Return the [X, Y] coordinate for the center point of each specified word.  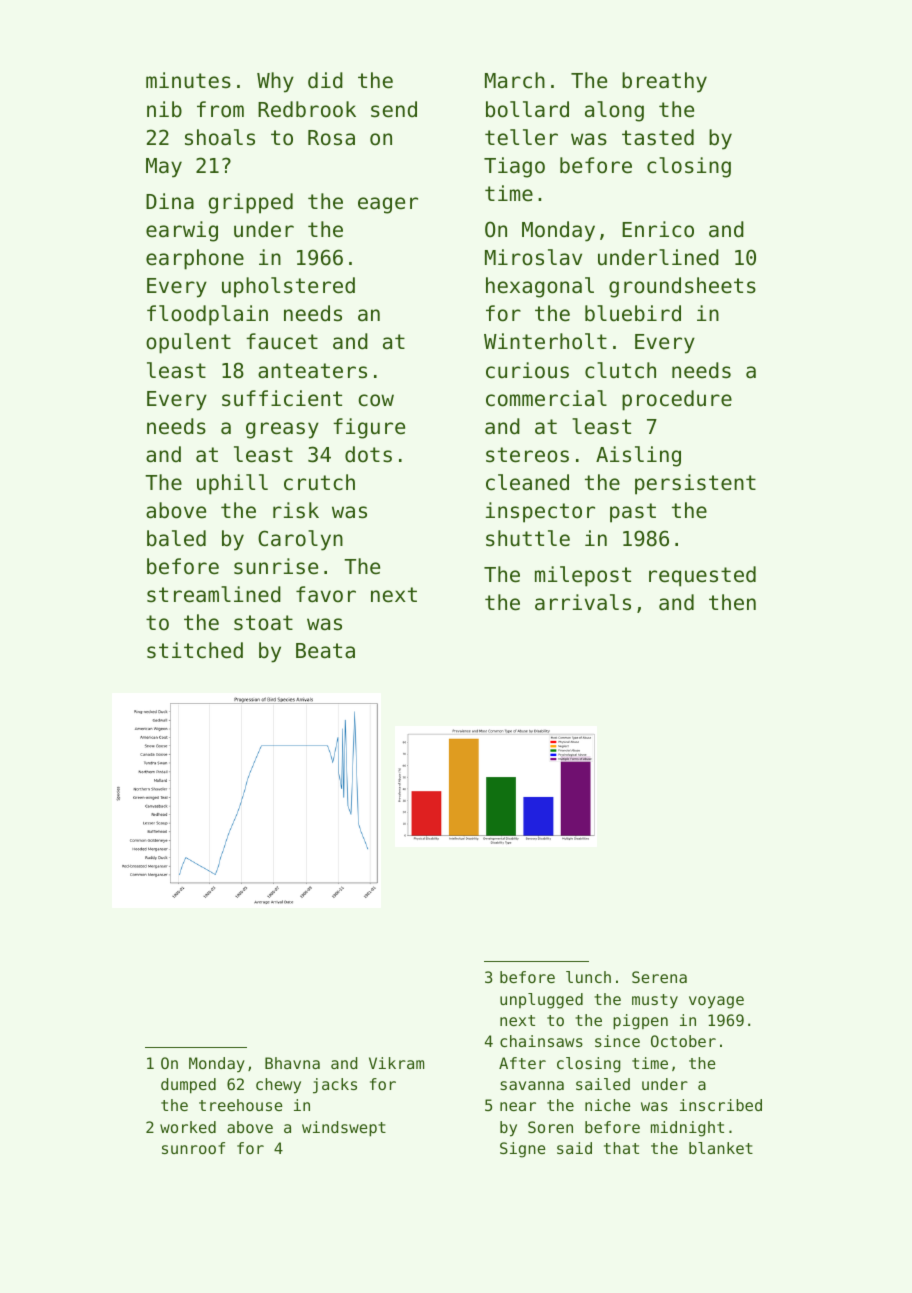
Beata [325, 651]
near [518, 1106]
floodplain [207, 315]
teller [521, 137]
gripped [251, 203]
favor [326, 594]
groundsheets [682, 287]
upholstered [288, 287]
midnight [687, 1129]
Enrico [658, 229]
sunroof [193, 1148]
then [732, 602]
